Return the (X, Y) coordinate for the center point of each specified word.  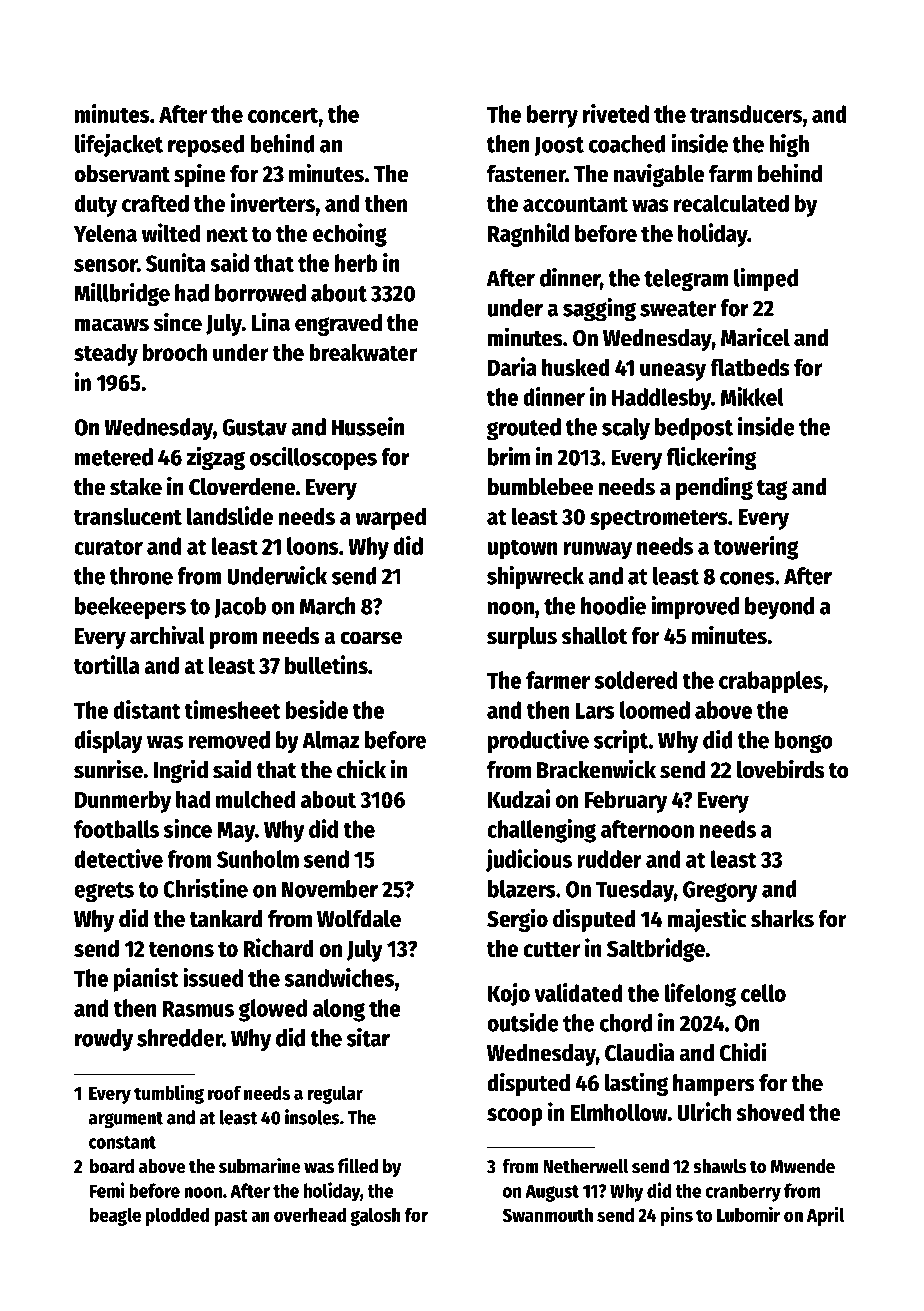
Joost (559, 146)
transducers (746, 114)
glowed (272, 1010)
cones (747, 578)
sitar (368, 1037)
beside (317, 709)
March (328, 606)
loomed (655, 710)
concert (283, 115)
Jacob (240, 607)
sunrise (108, 769)
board (112, 1166)
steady (106, 354)
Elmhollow (619, 1112)
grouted (524, 429)
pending (714, 488)
